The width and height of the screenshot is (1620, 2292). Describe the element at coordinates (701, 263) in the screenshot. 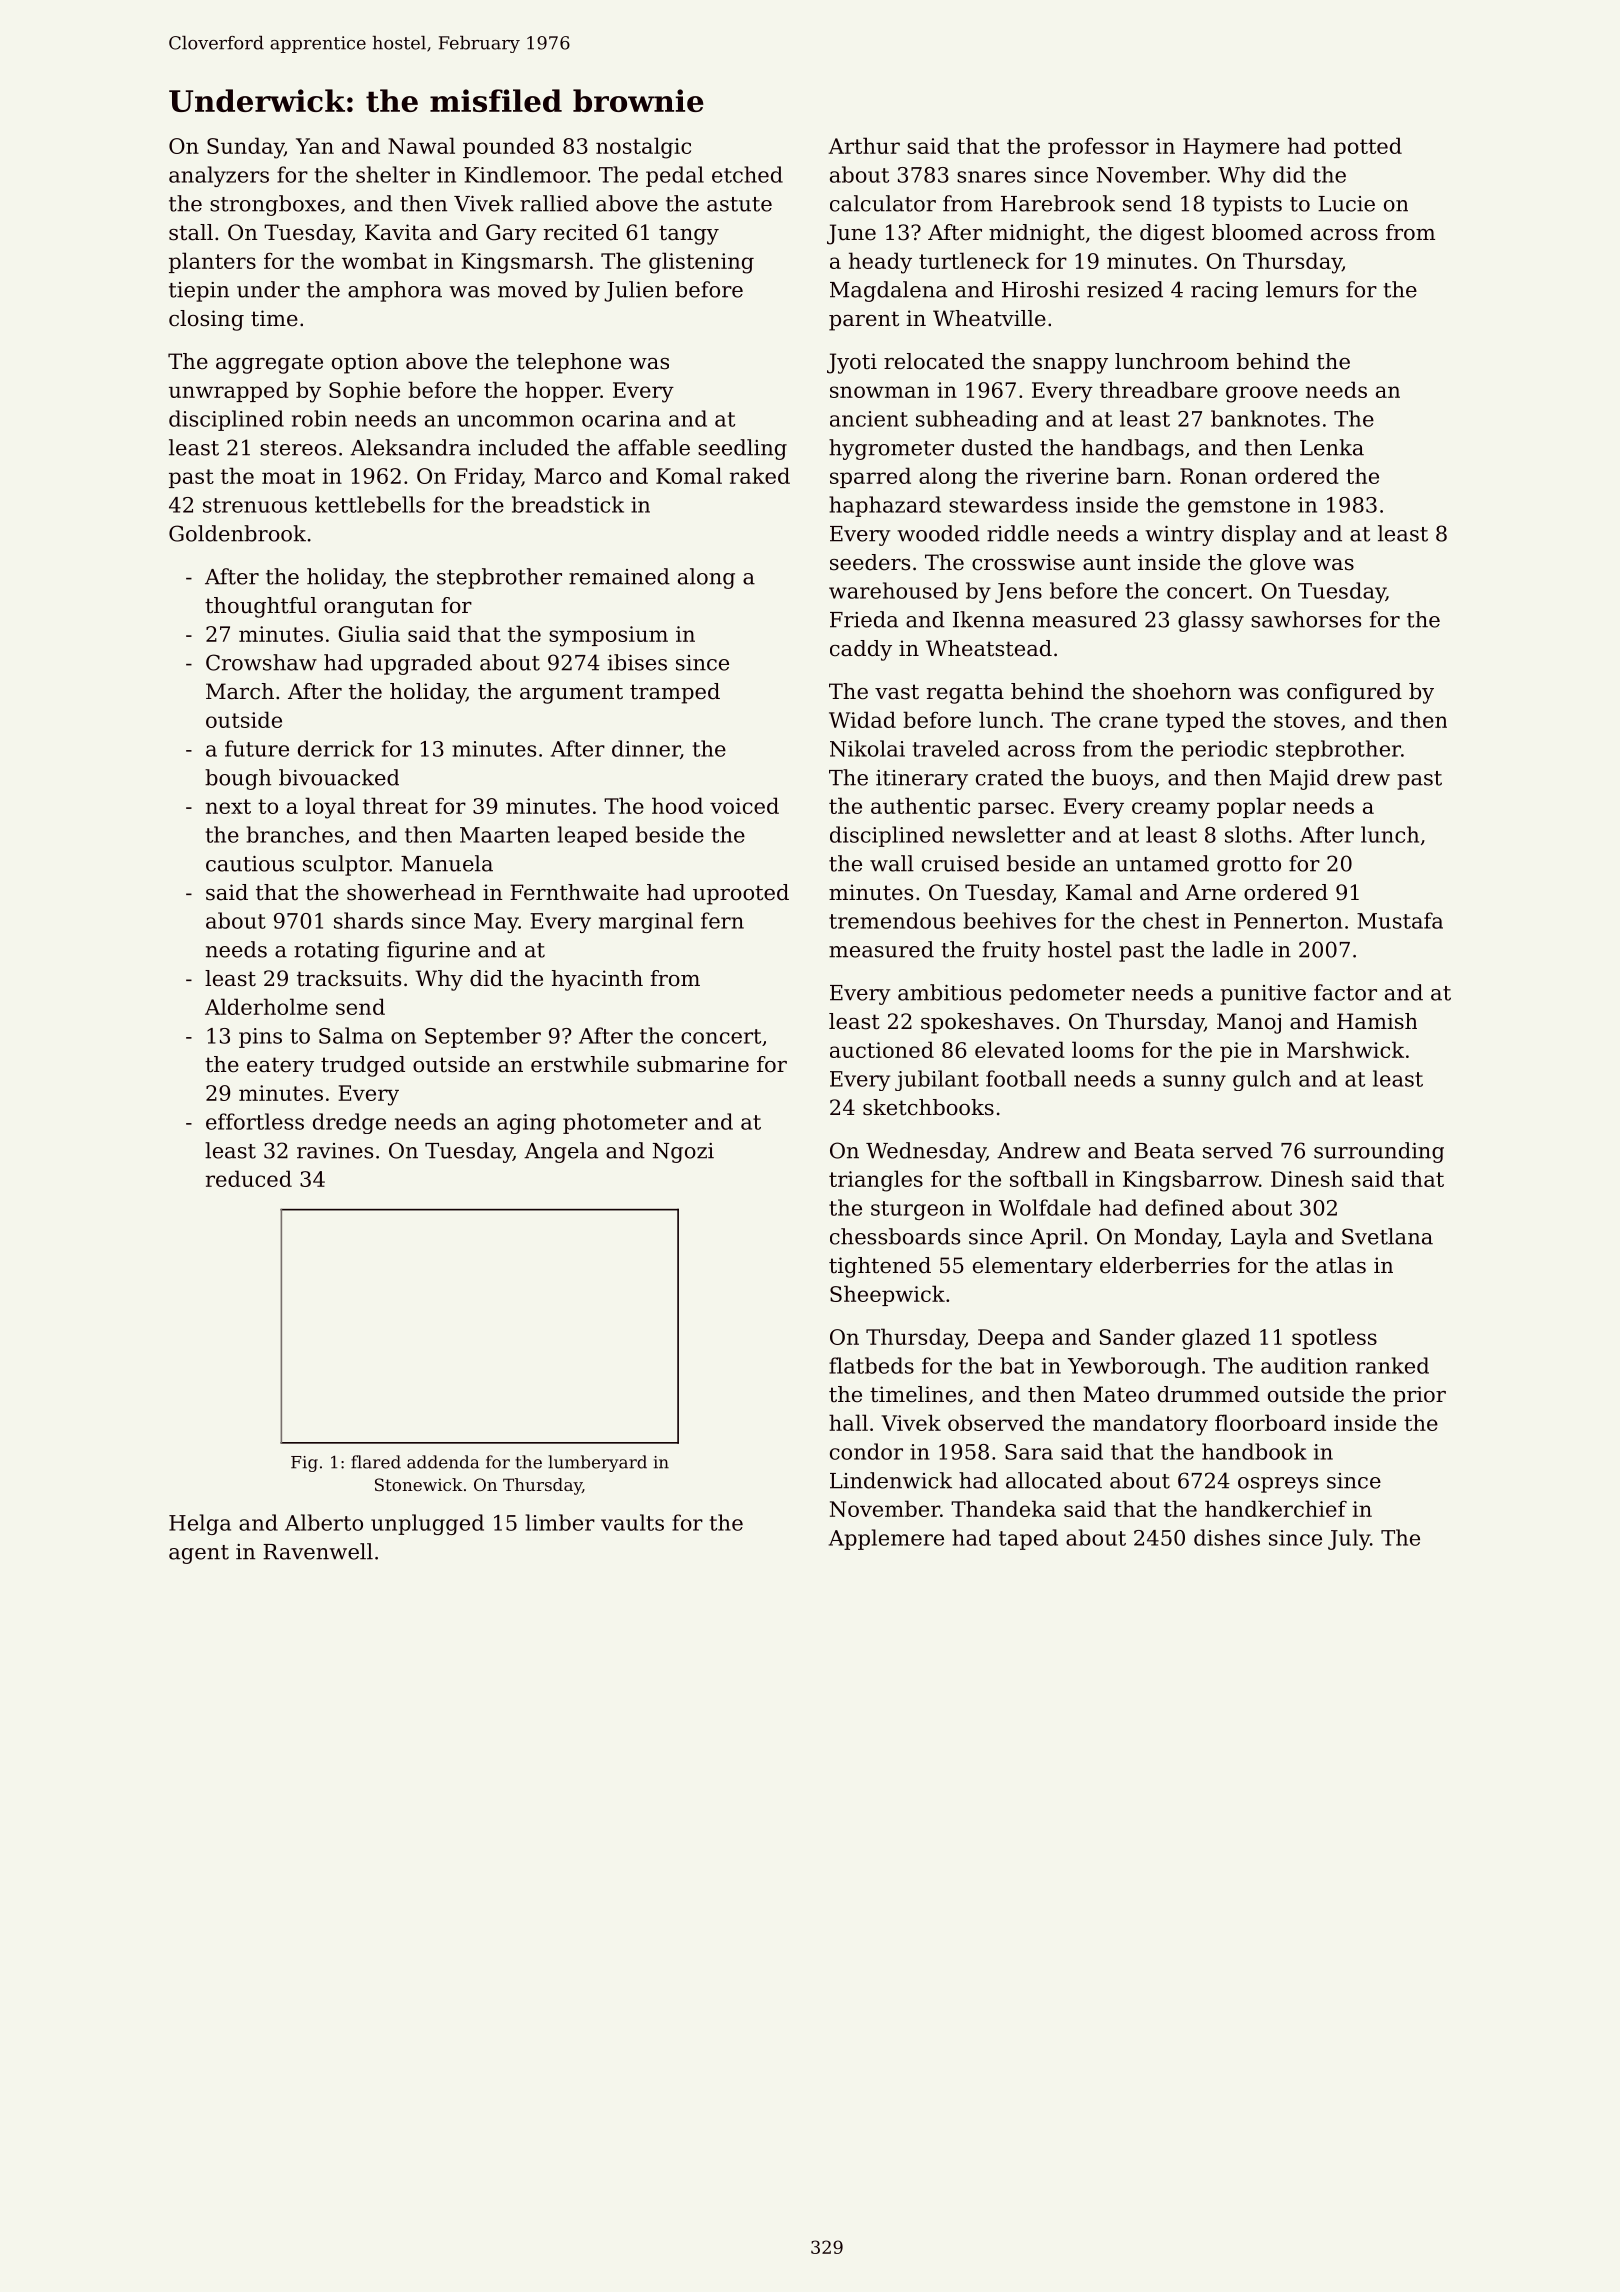

I see `glistening` at that location.
